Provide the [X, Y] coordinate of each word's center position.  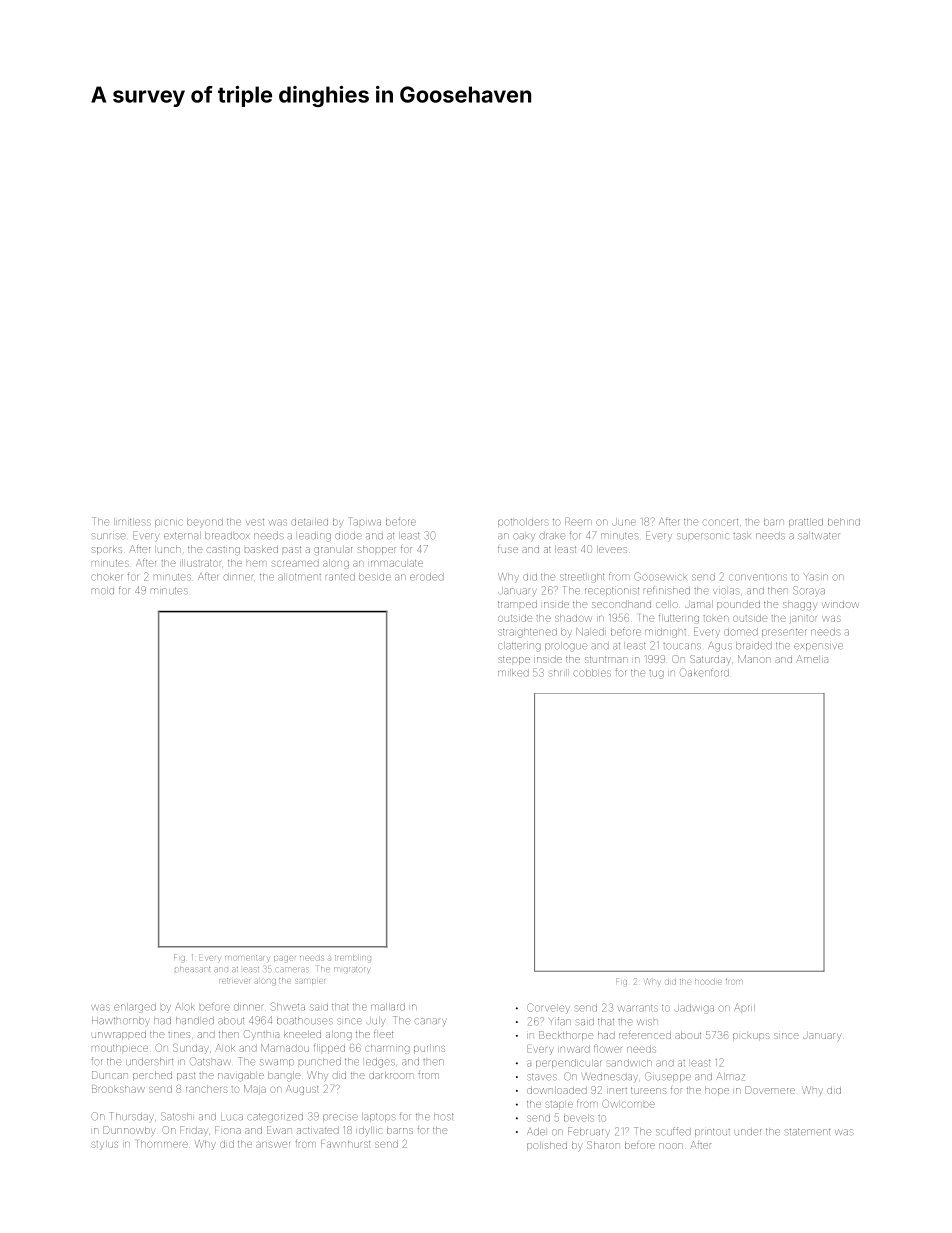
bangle [284, 1076]
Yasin [816, 576]
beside [375, 577]
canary [430, 1021]
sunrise [108, 536]
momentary [247, 958]
